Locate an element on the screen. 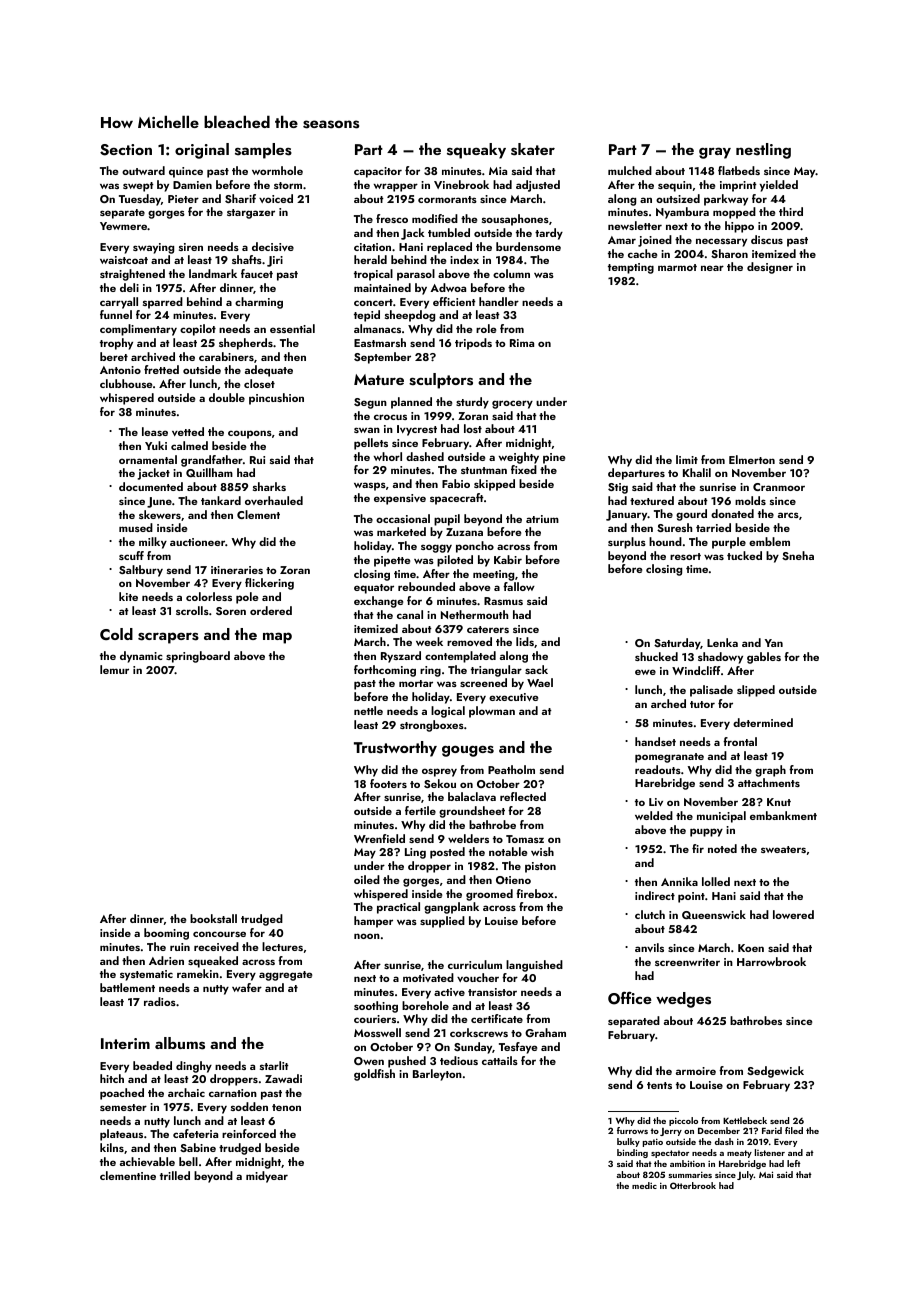 The height and width of the screenshot is (1308, 924). July is located at coordinates (745, 1175).
